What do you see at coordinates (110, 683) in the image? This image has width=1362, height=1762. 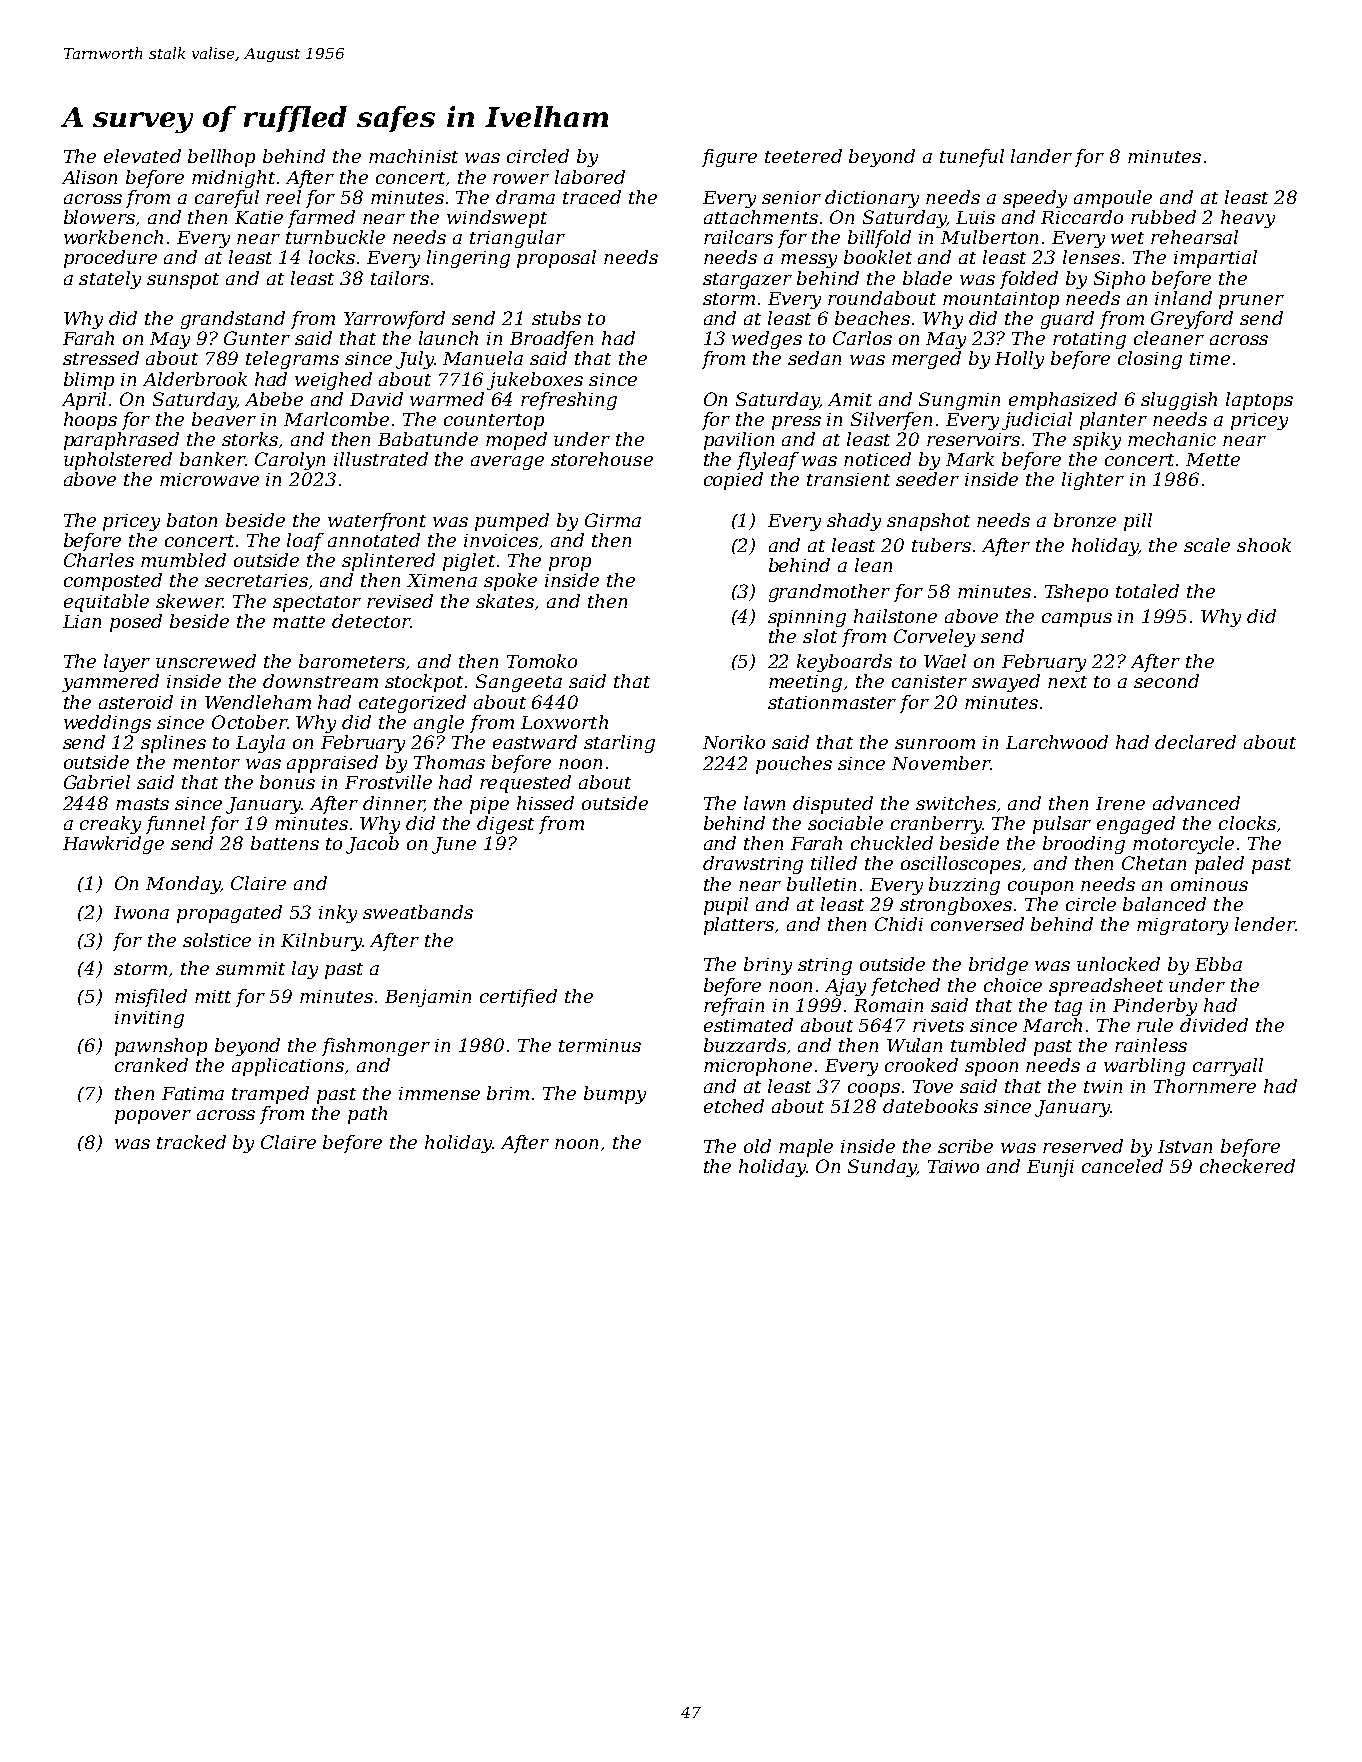 I see `yammered` at bounding box center [110, 683].
